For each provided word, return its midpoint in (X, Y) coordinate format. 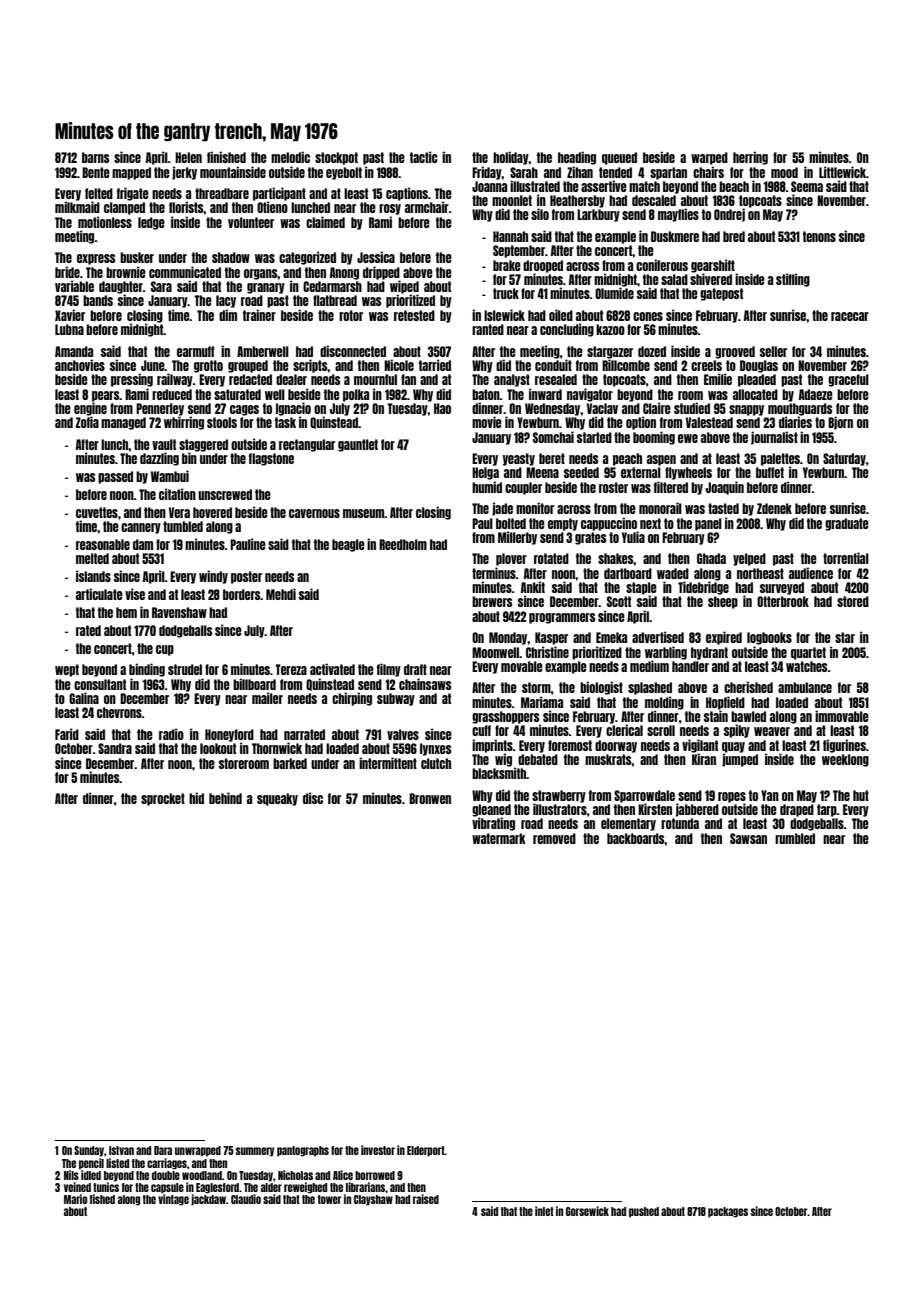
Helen (188, 157)
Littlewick (842, 172)
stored (853, 601)
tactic (424, 157)
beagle (348, 545)
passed (115, 477)
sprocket (163, 799)
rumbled (795, 838)
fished (102, 1199)
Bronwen (430, 798)
